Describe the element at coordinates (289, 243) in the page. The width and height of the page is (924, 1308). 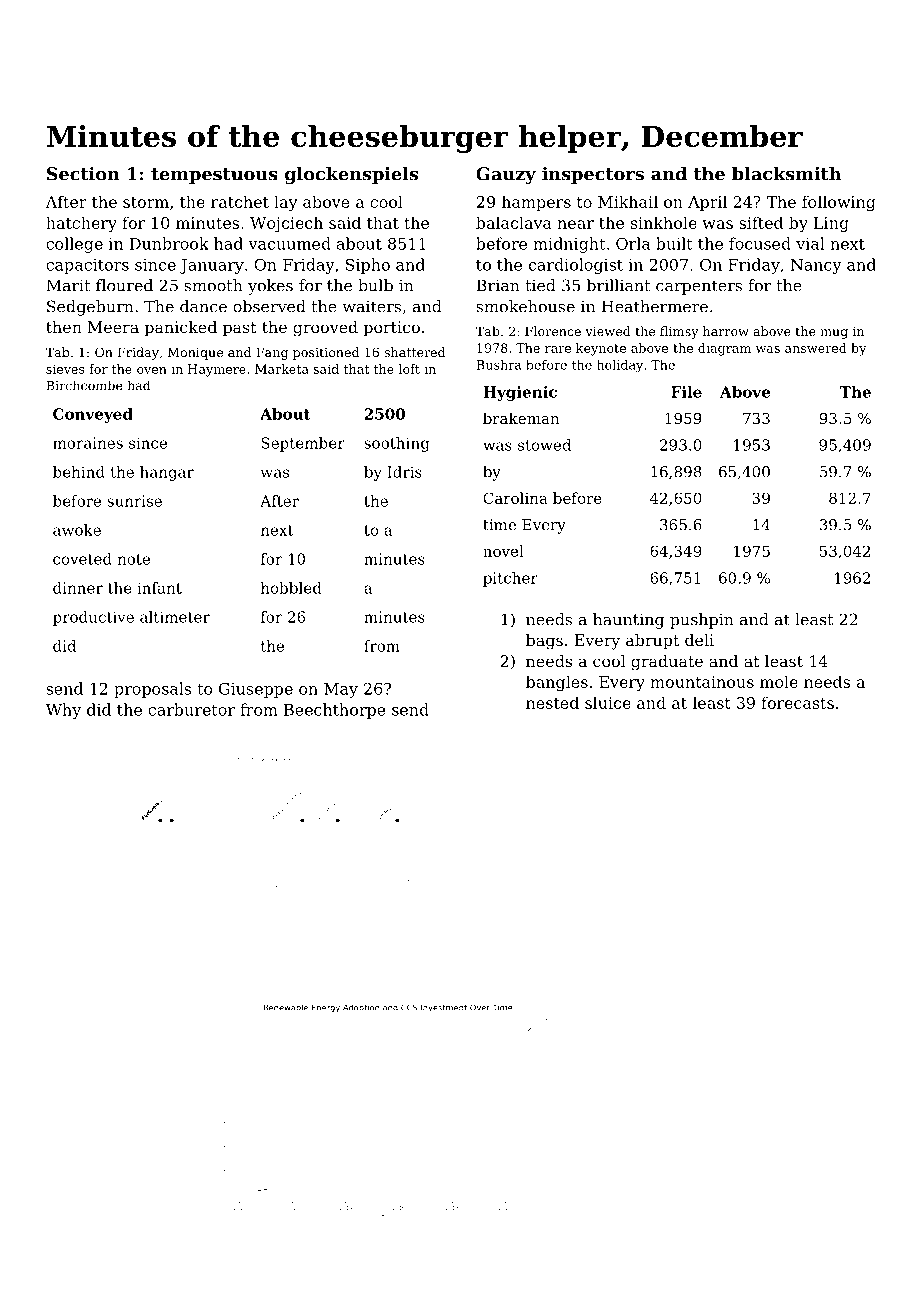
I see `vacuumed` at that location.
